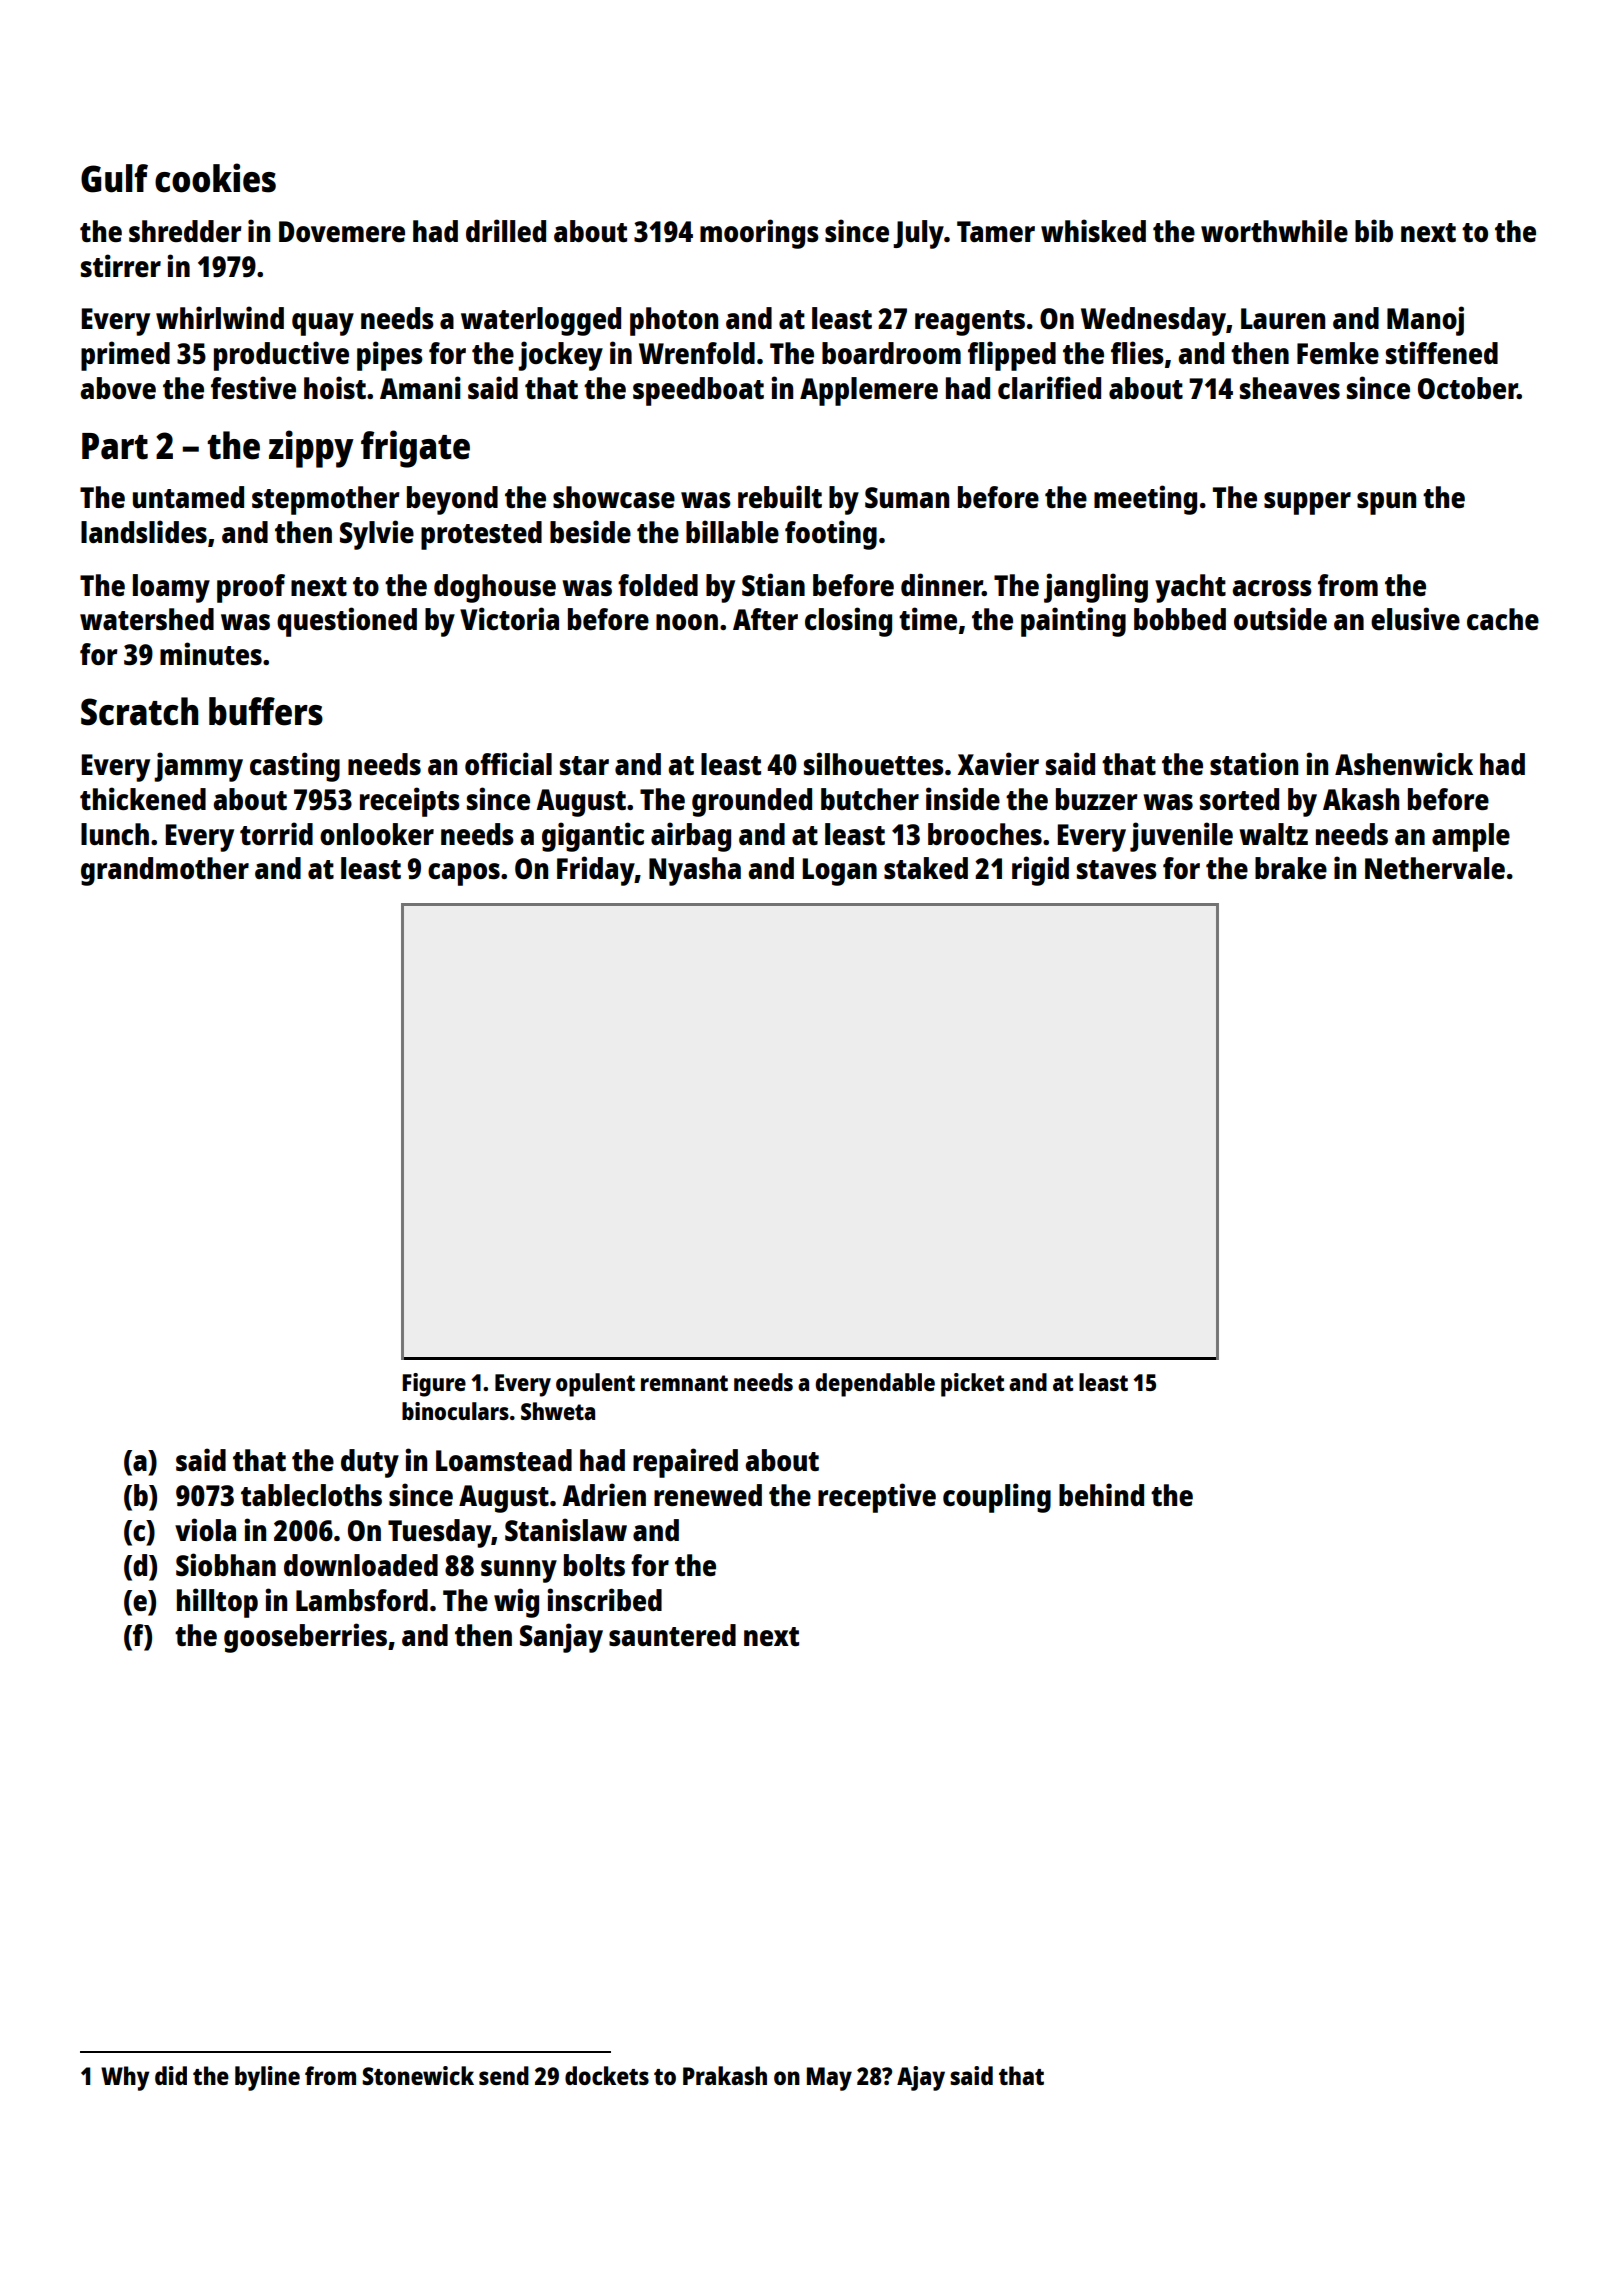 The image size is (1620, 2292). I want to click on Why, so click(125, 2078).
